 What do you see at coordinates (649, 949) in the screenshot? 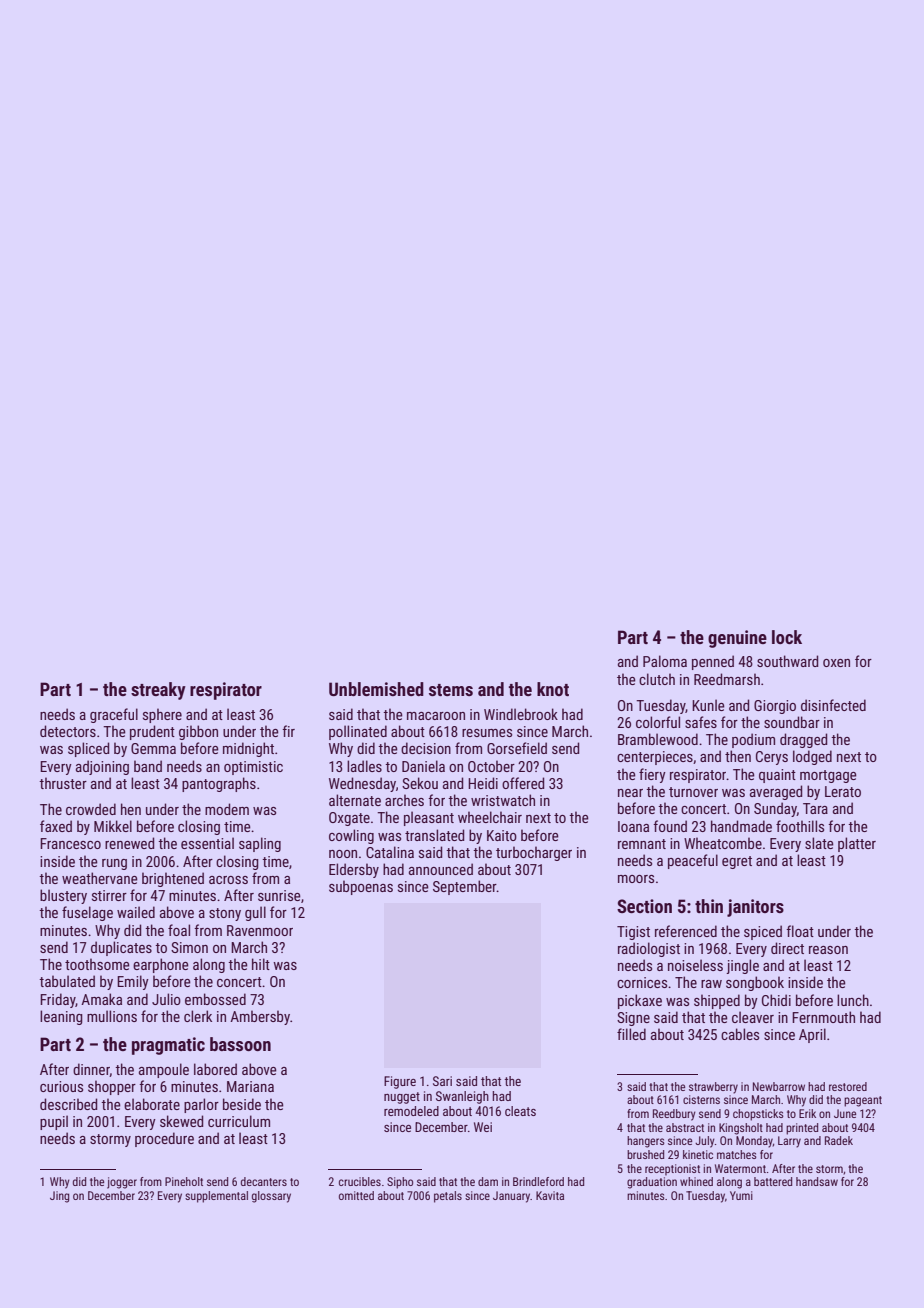
I see `radiologist` at bounding box center [649, 949].
